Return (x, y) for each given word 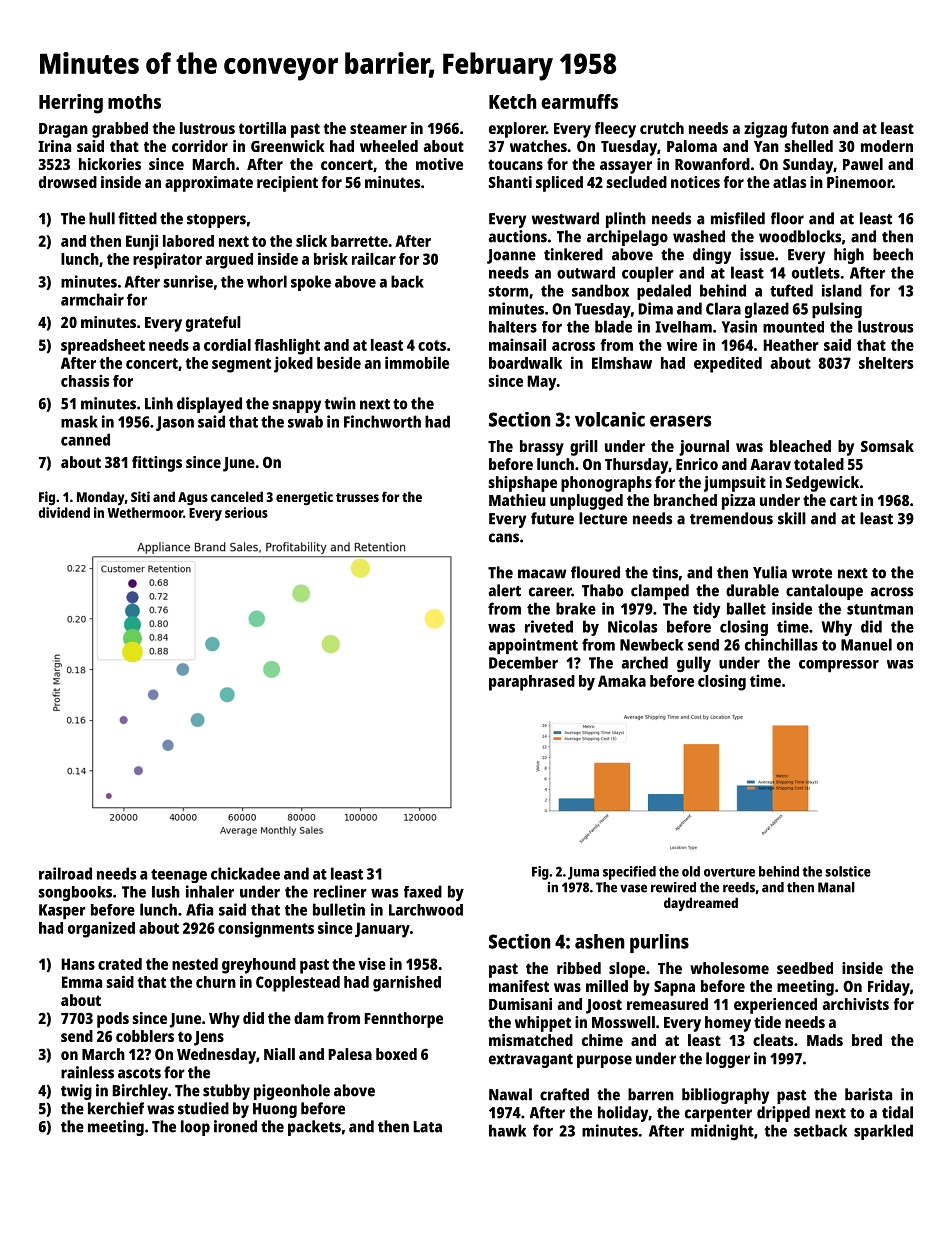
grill (584, 448)
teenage (179, 876)
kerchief (116, 1108)
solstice (848, 871)
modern (887, 146)
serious (246, 512)
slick (311, 240)
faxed (423, 891)
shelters (886, 363)
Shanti (510, 182)
